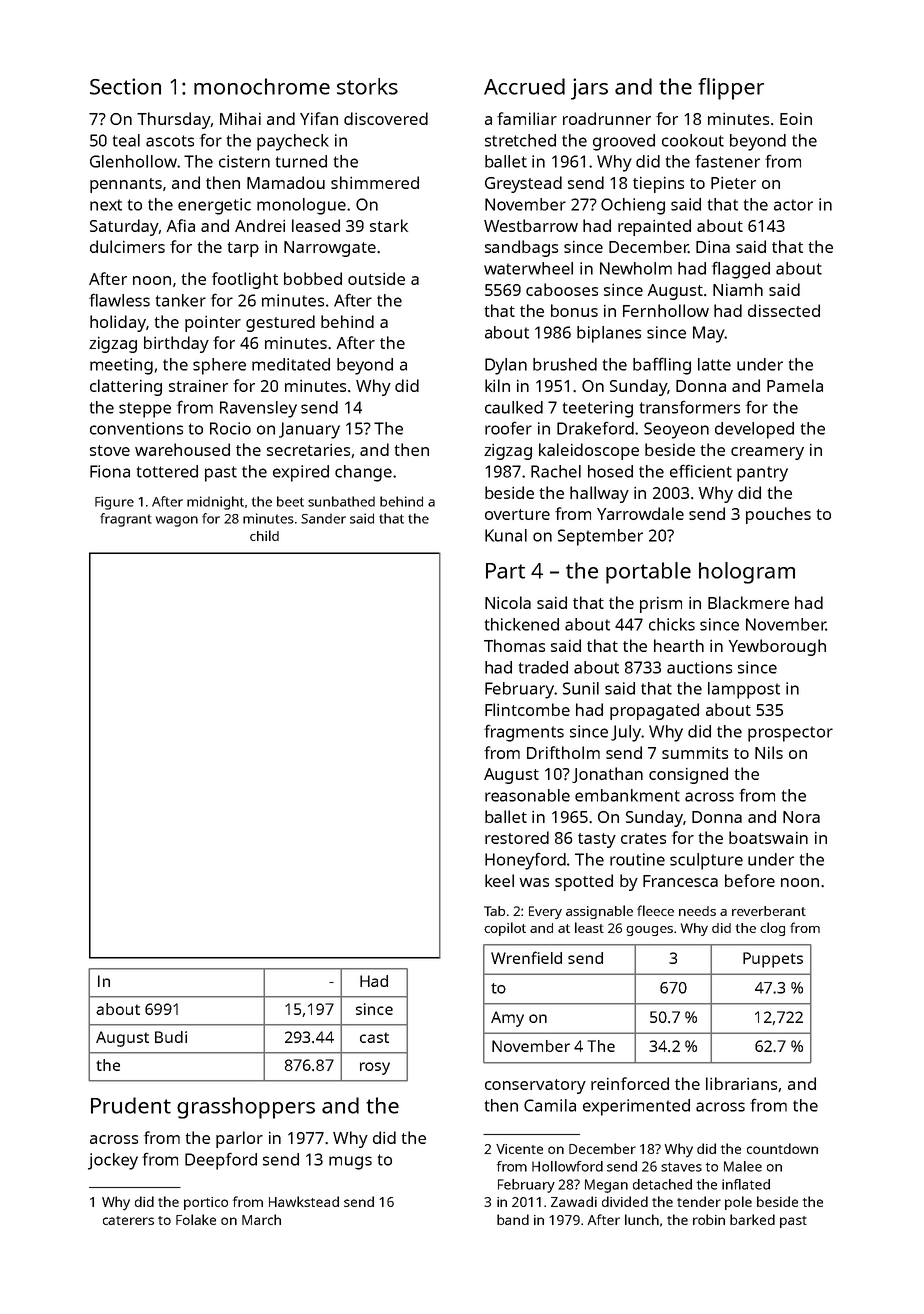 The image size is (924, 1314). What do you see at coordinates (773, 960) in the screenshot?
I see `Puppets` at bounding box center [773, 960].
